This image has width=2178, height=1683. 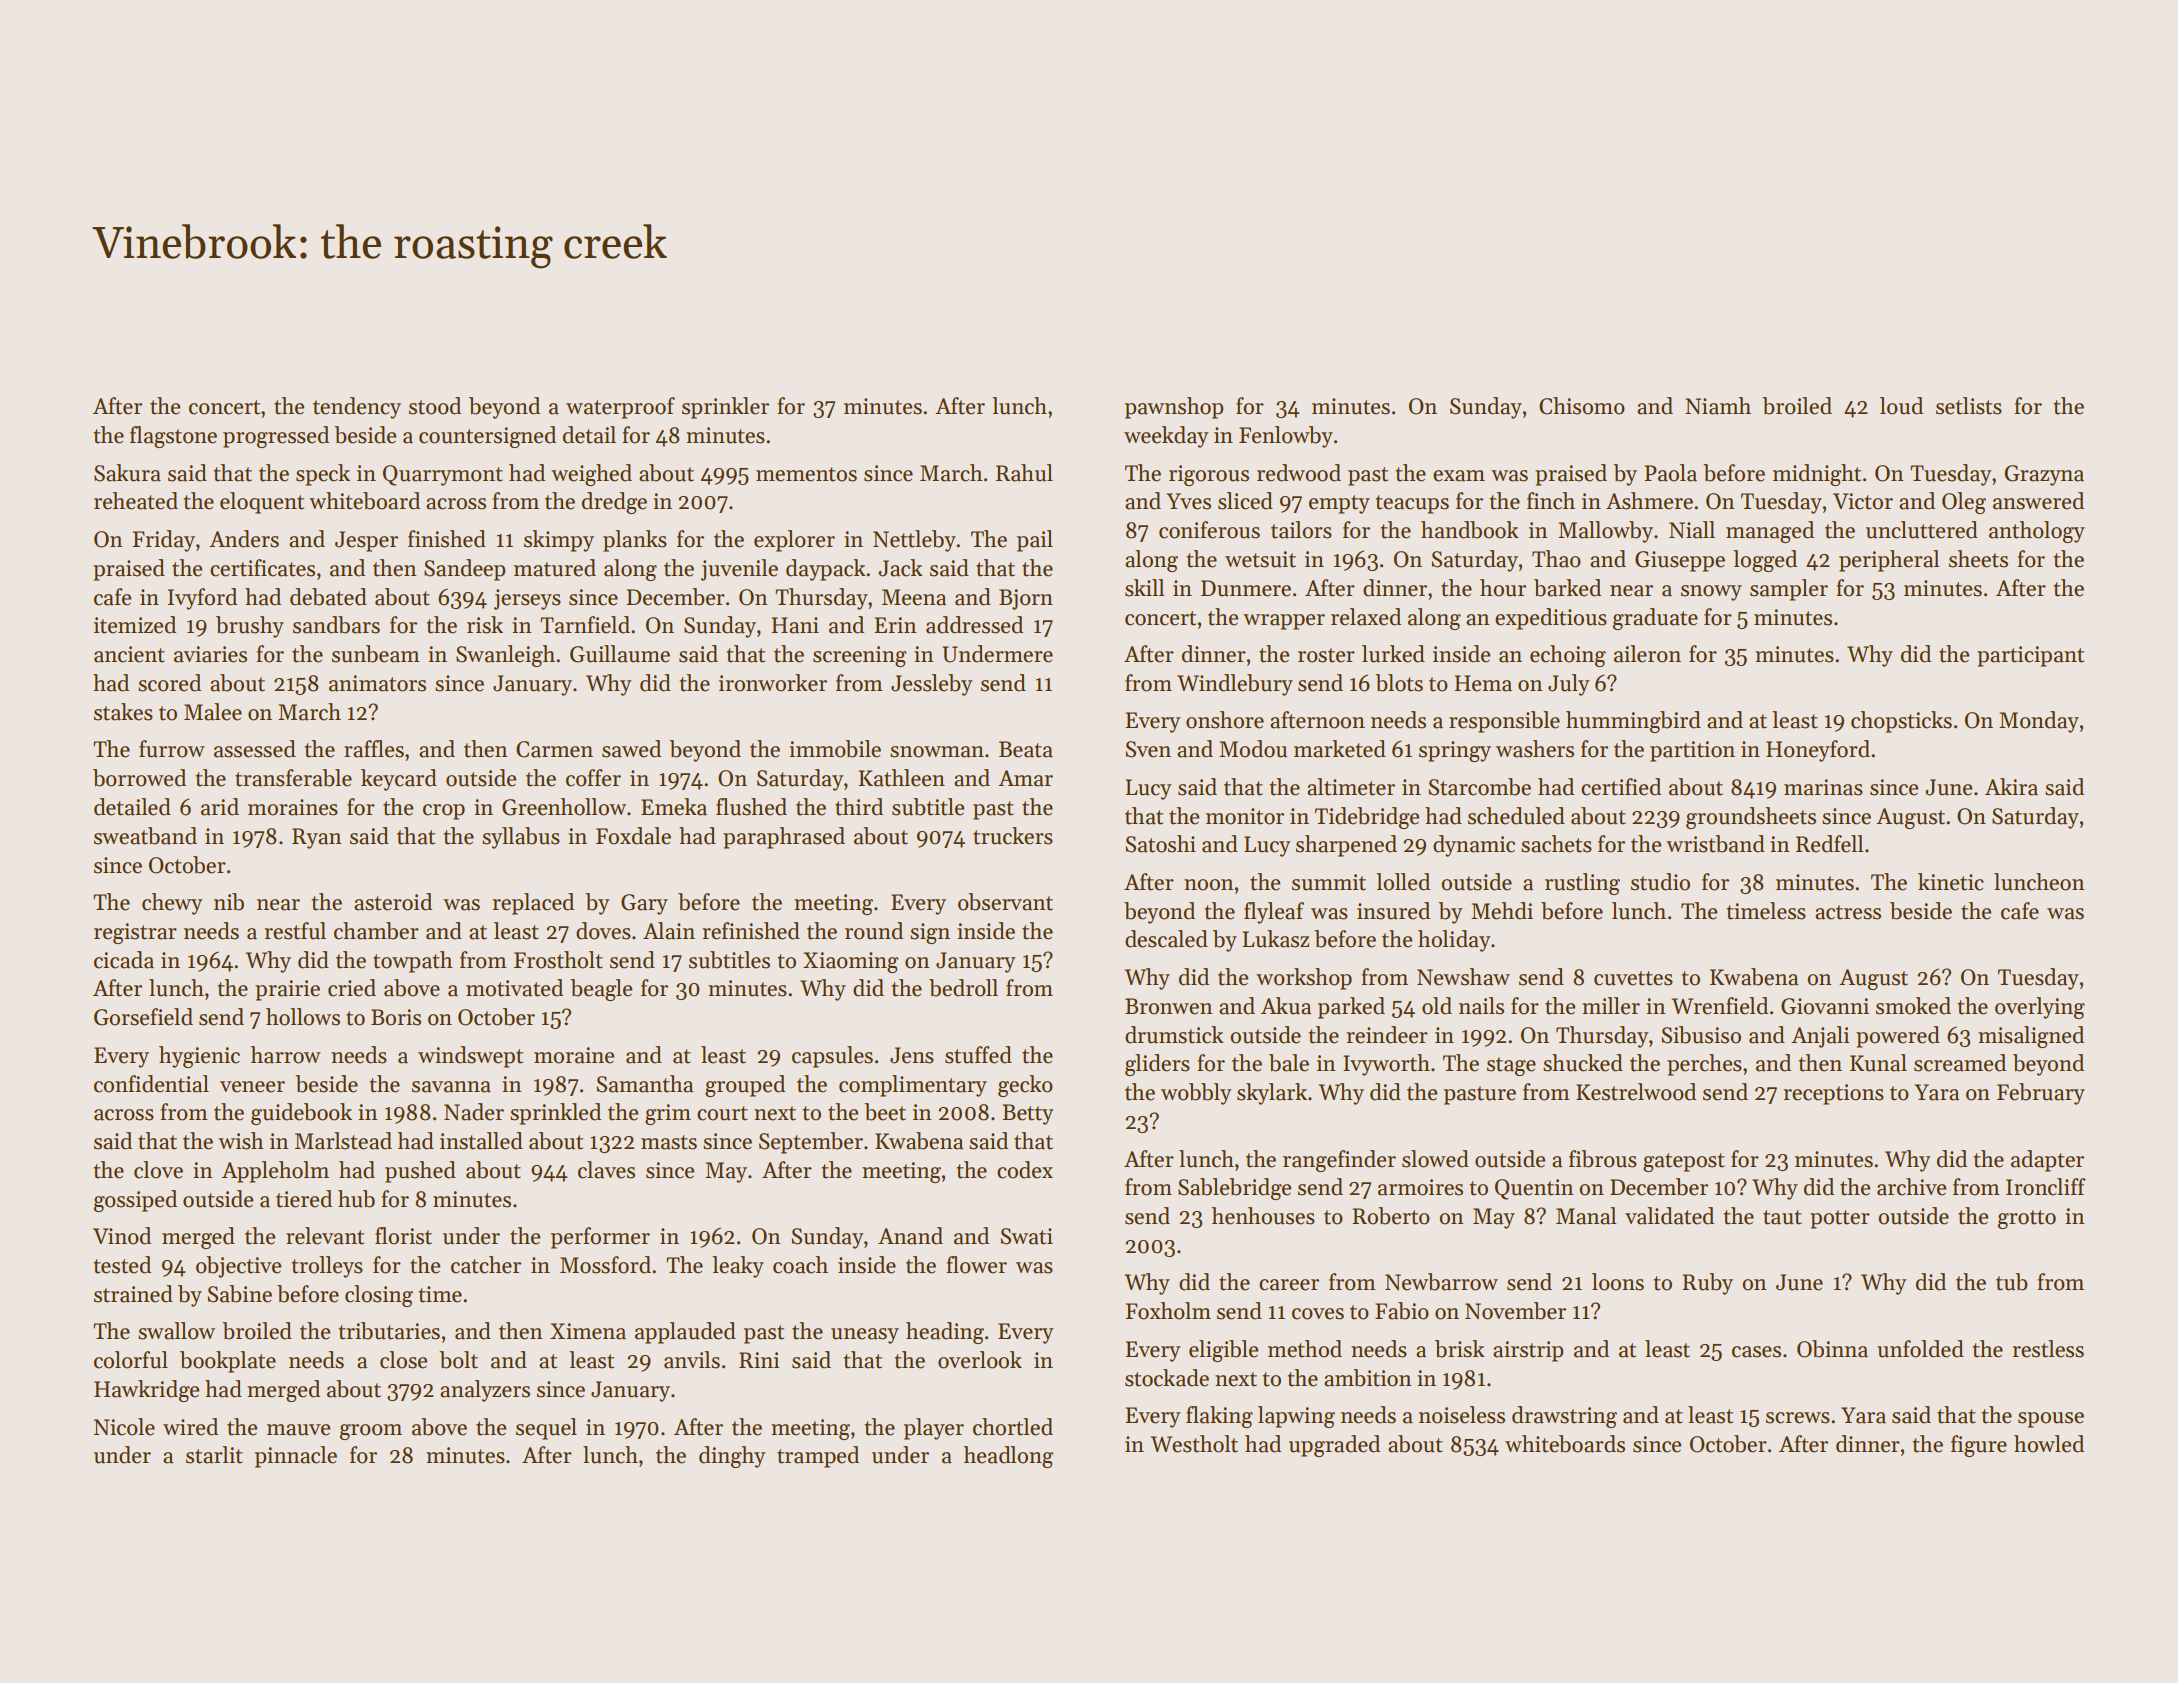 What do you see at coordinates (1168, 1311) in the image?
I see `Foxholm` at bounding box center [1168, 1311].
